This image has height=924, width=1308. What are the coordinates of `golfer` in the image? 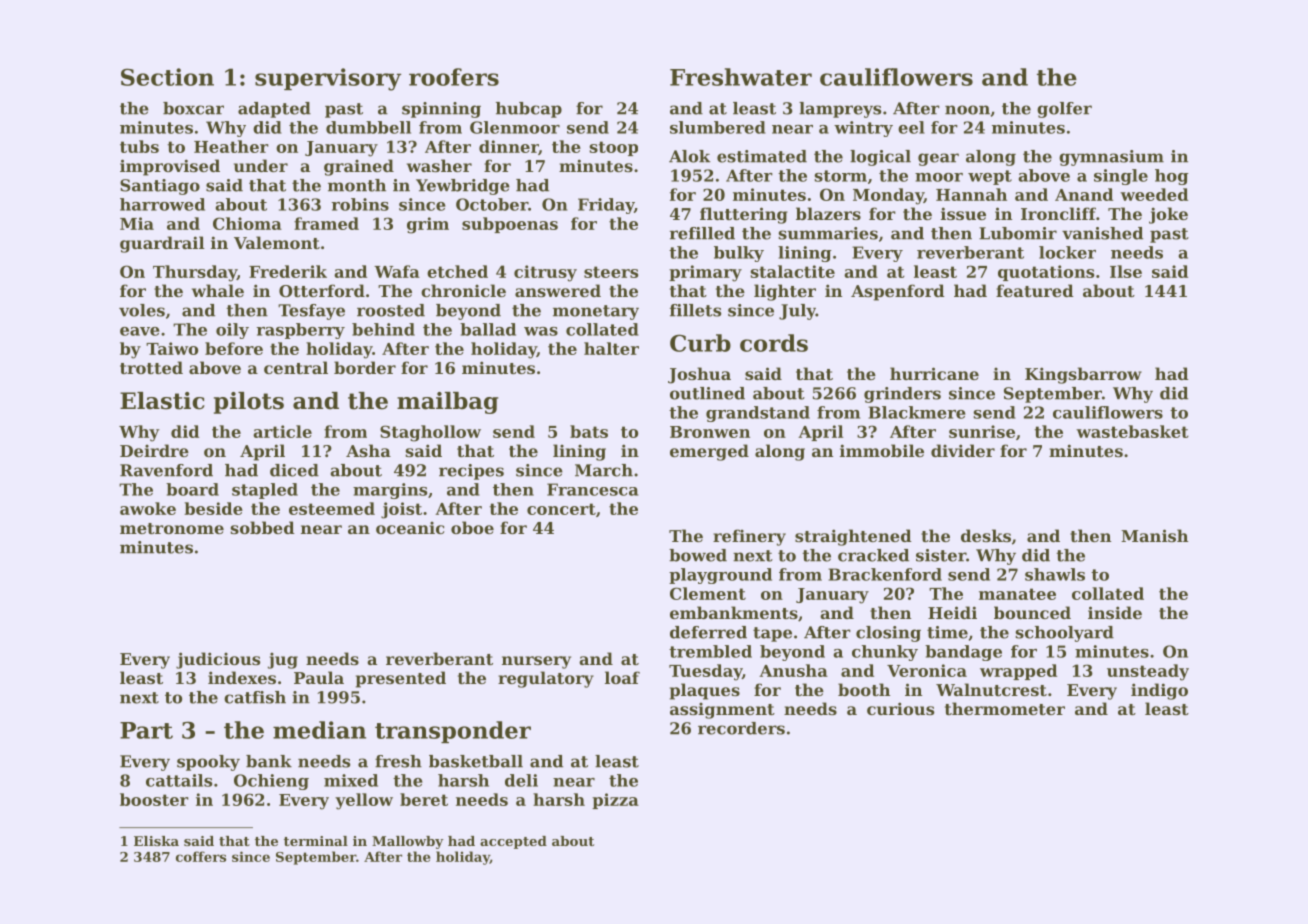 It's located at (1064, 110).
